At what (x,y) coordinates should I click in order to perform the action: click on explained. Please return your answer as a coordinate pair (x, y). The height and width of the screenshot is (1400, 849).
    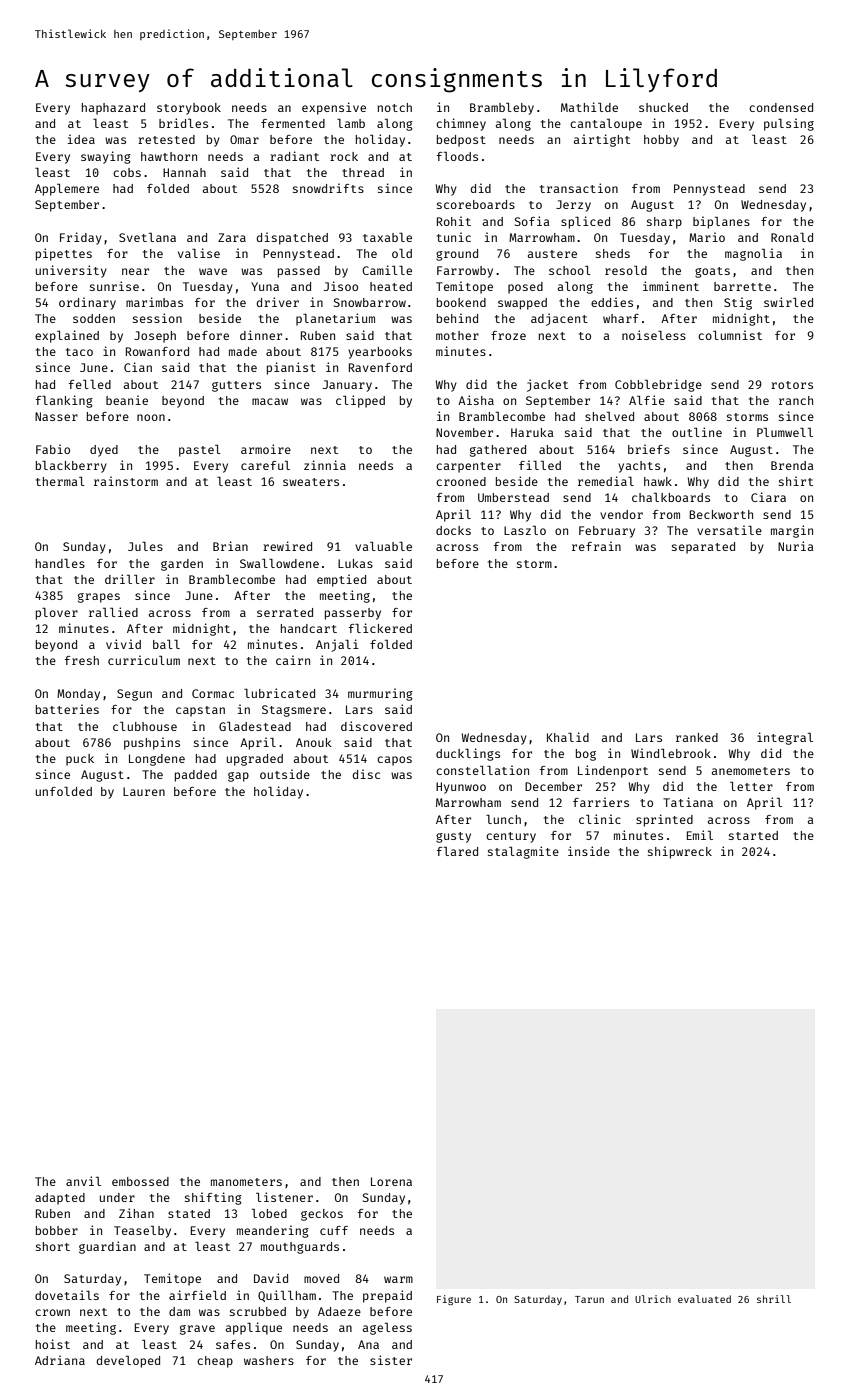
    Looking at the image, I should click on (67, 336).
